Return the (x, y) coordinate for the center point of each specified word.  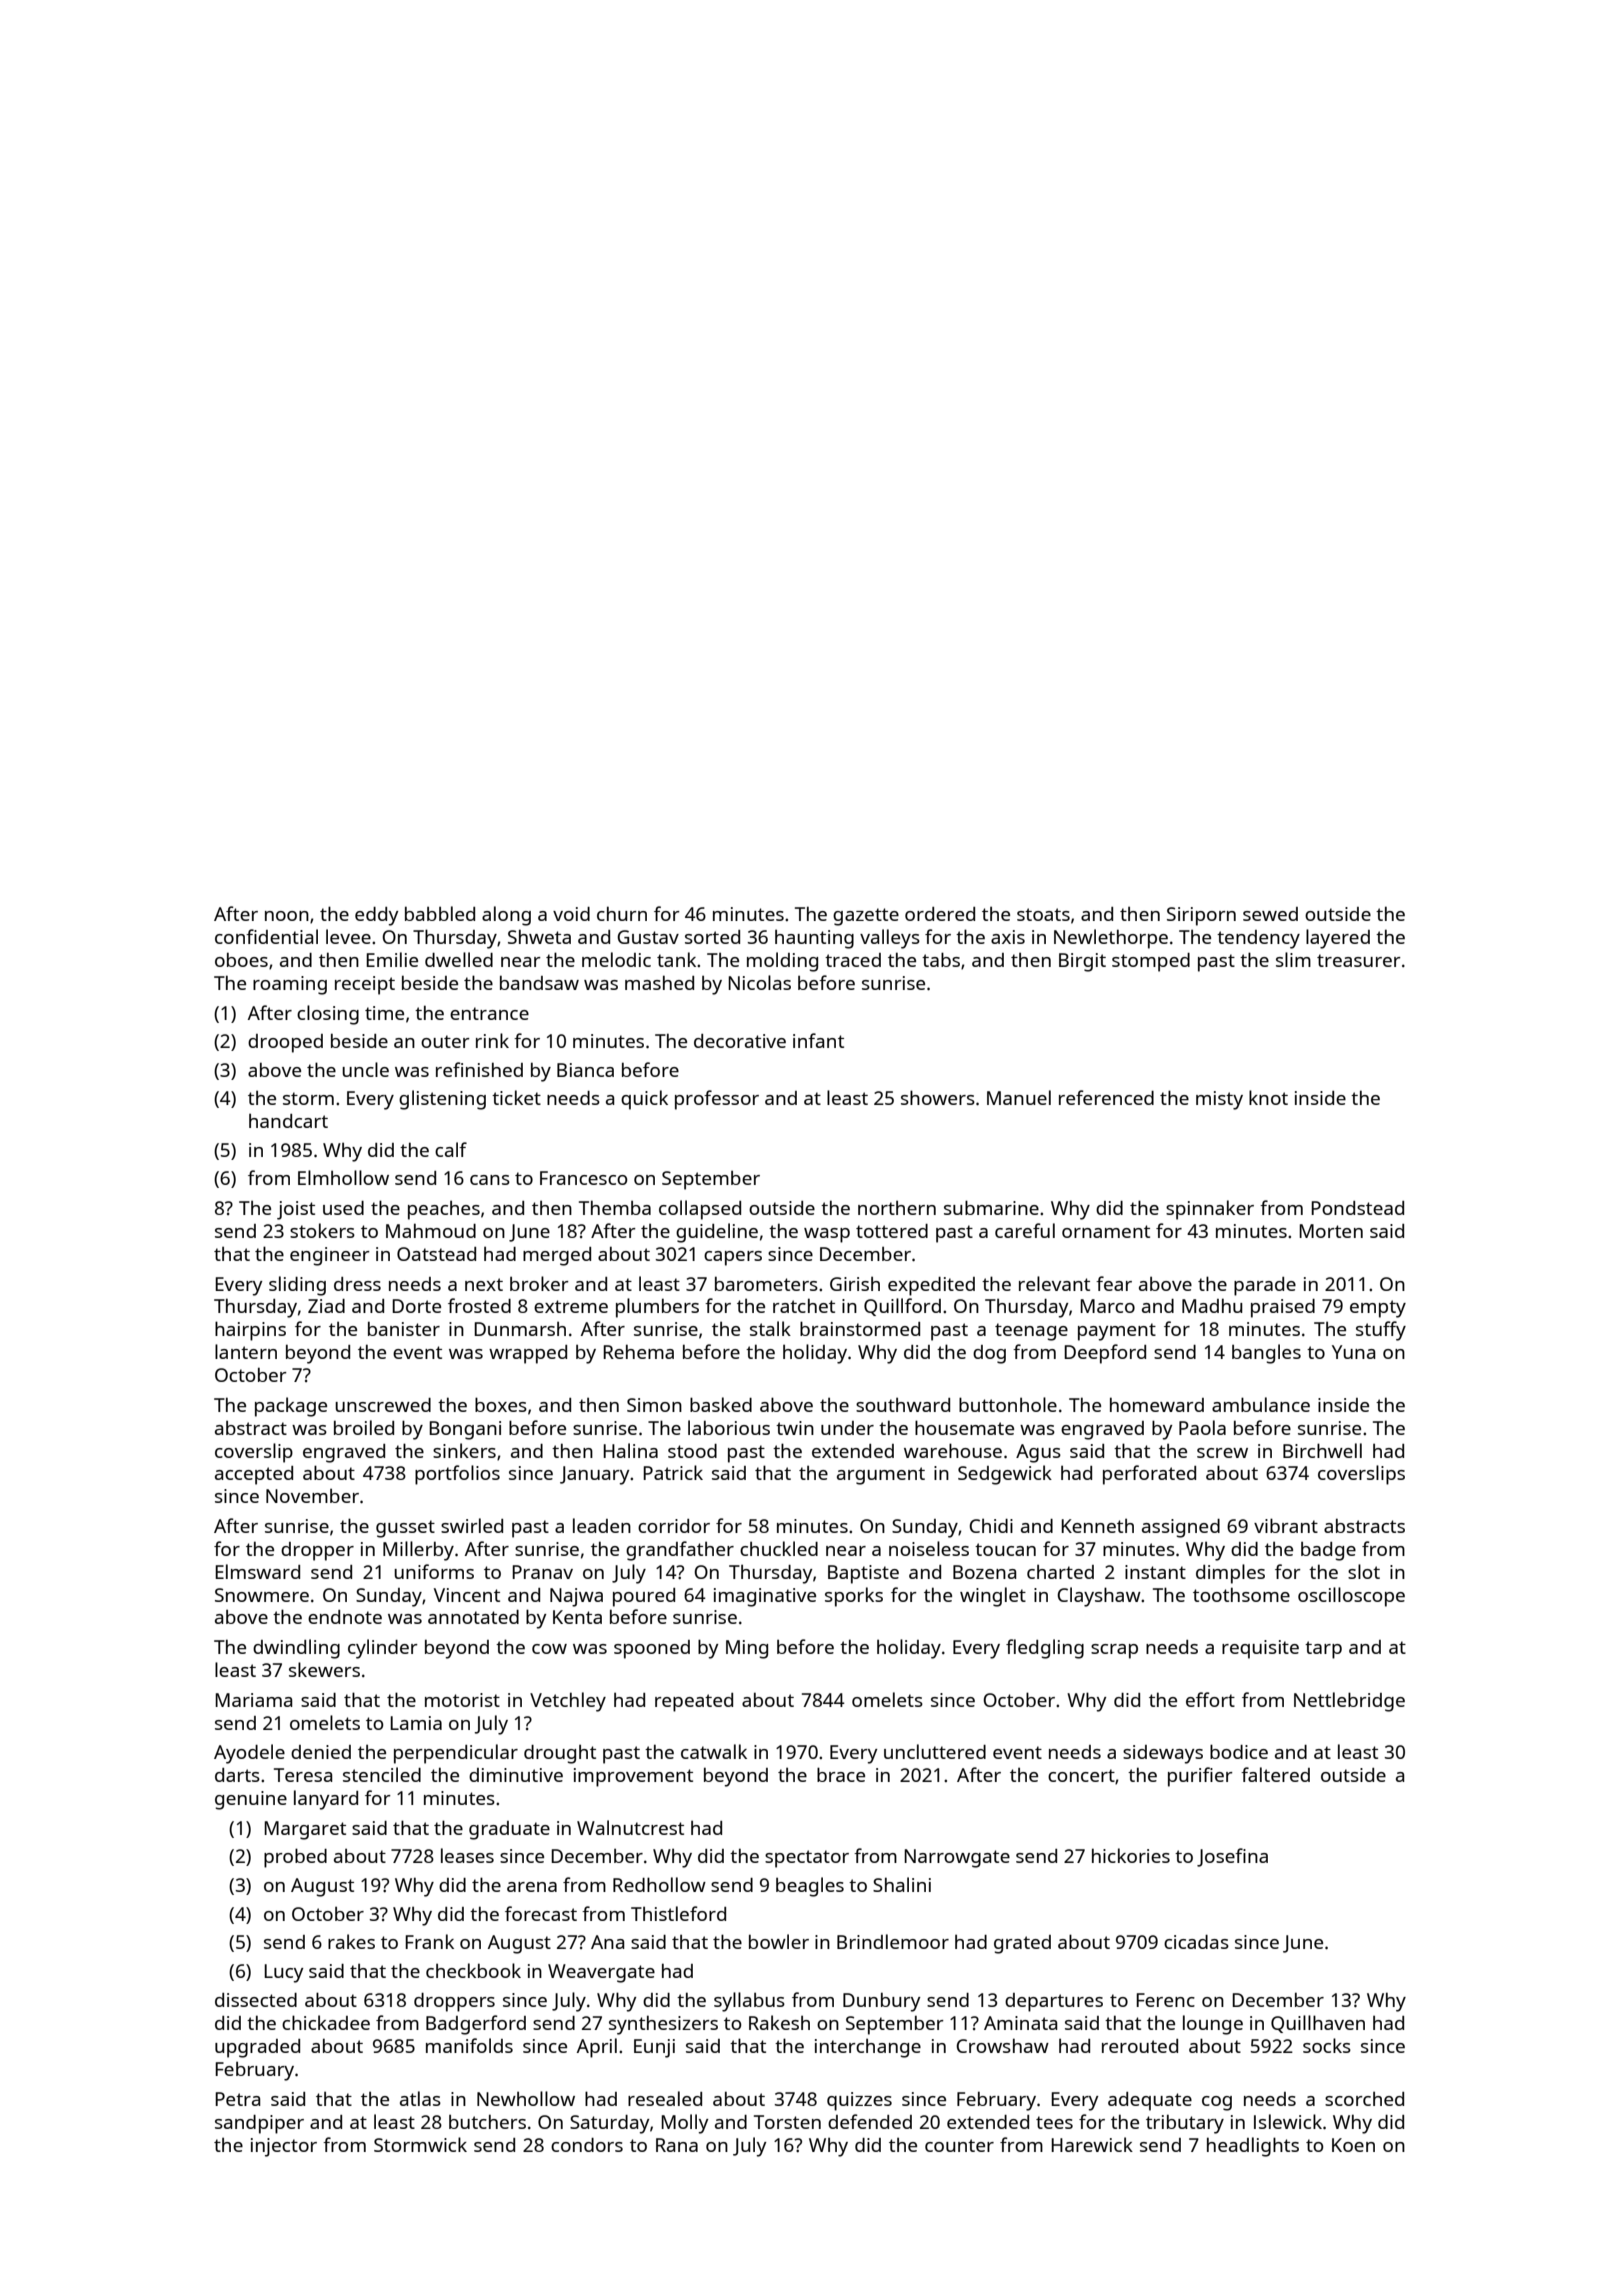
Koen (1353, 2145)
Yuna (1353, 1352)
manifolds (469, 2045)
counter (959, 2145)
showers (938, 1097)
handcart (288, 1120)
